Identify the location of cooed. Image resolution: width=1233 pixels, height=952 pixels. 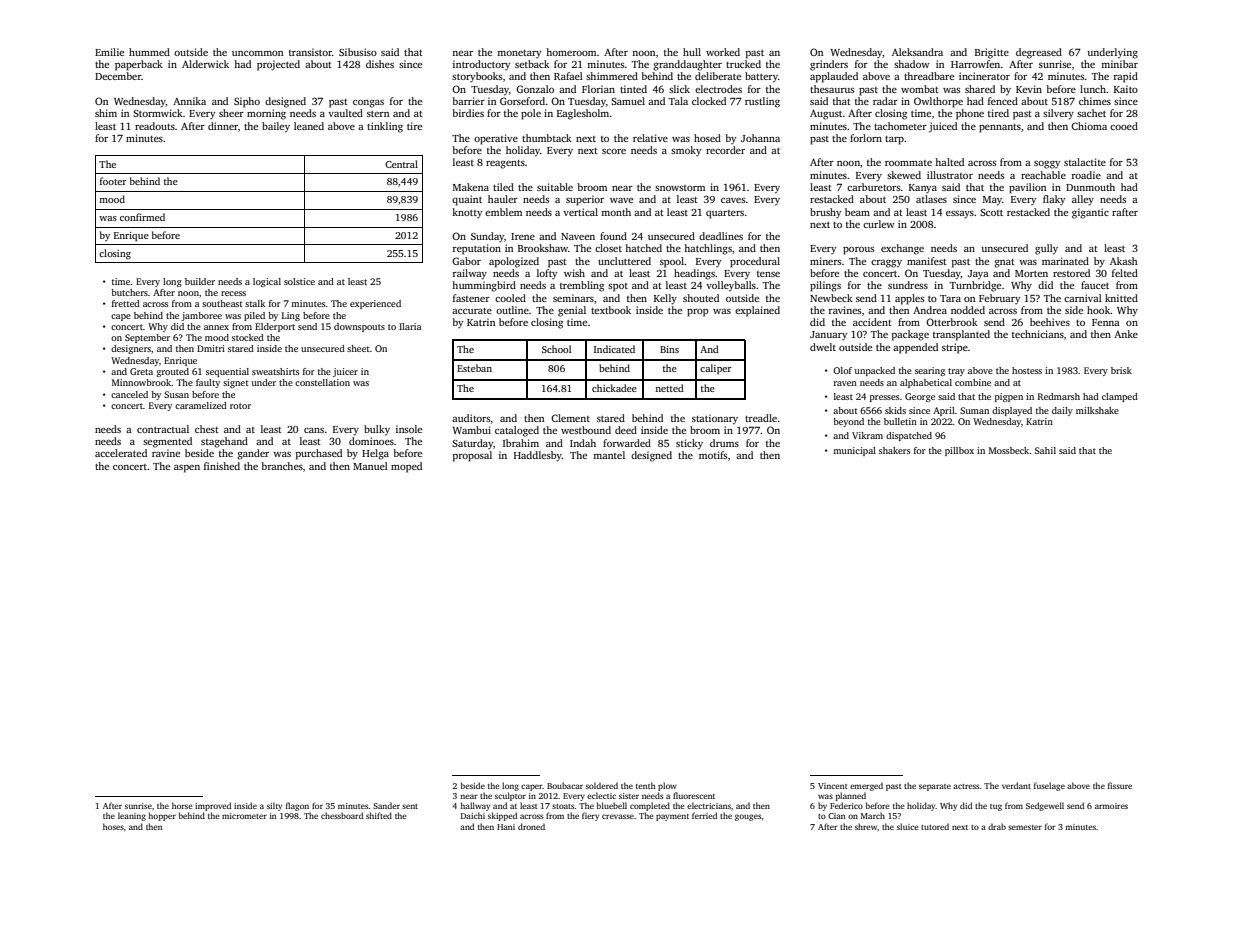
(1124, 126).
